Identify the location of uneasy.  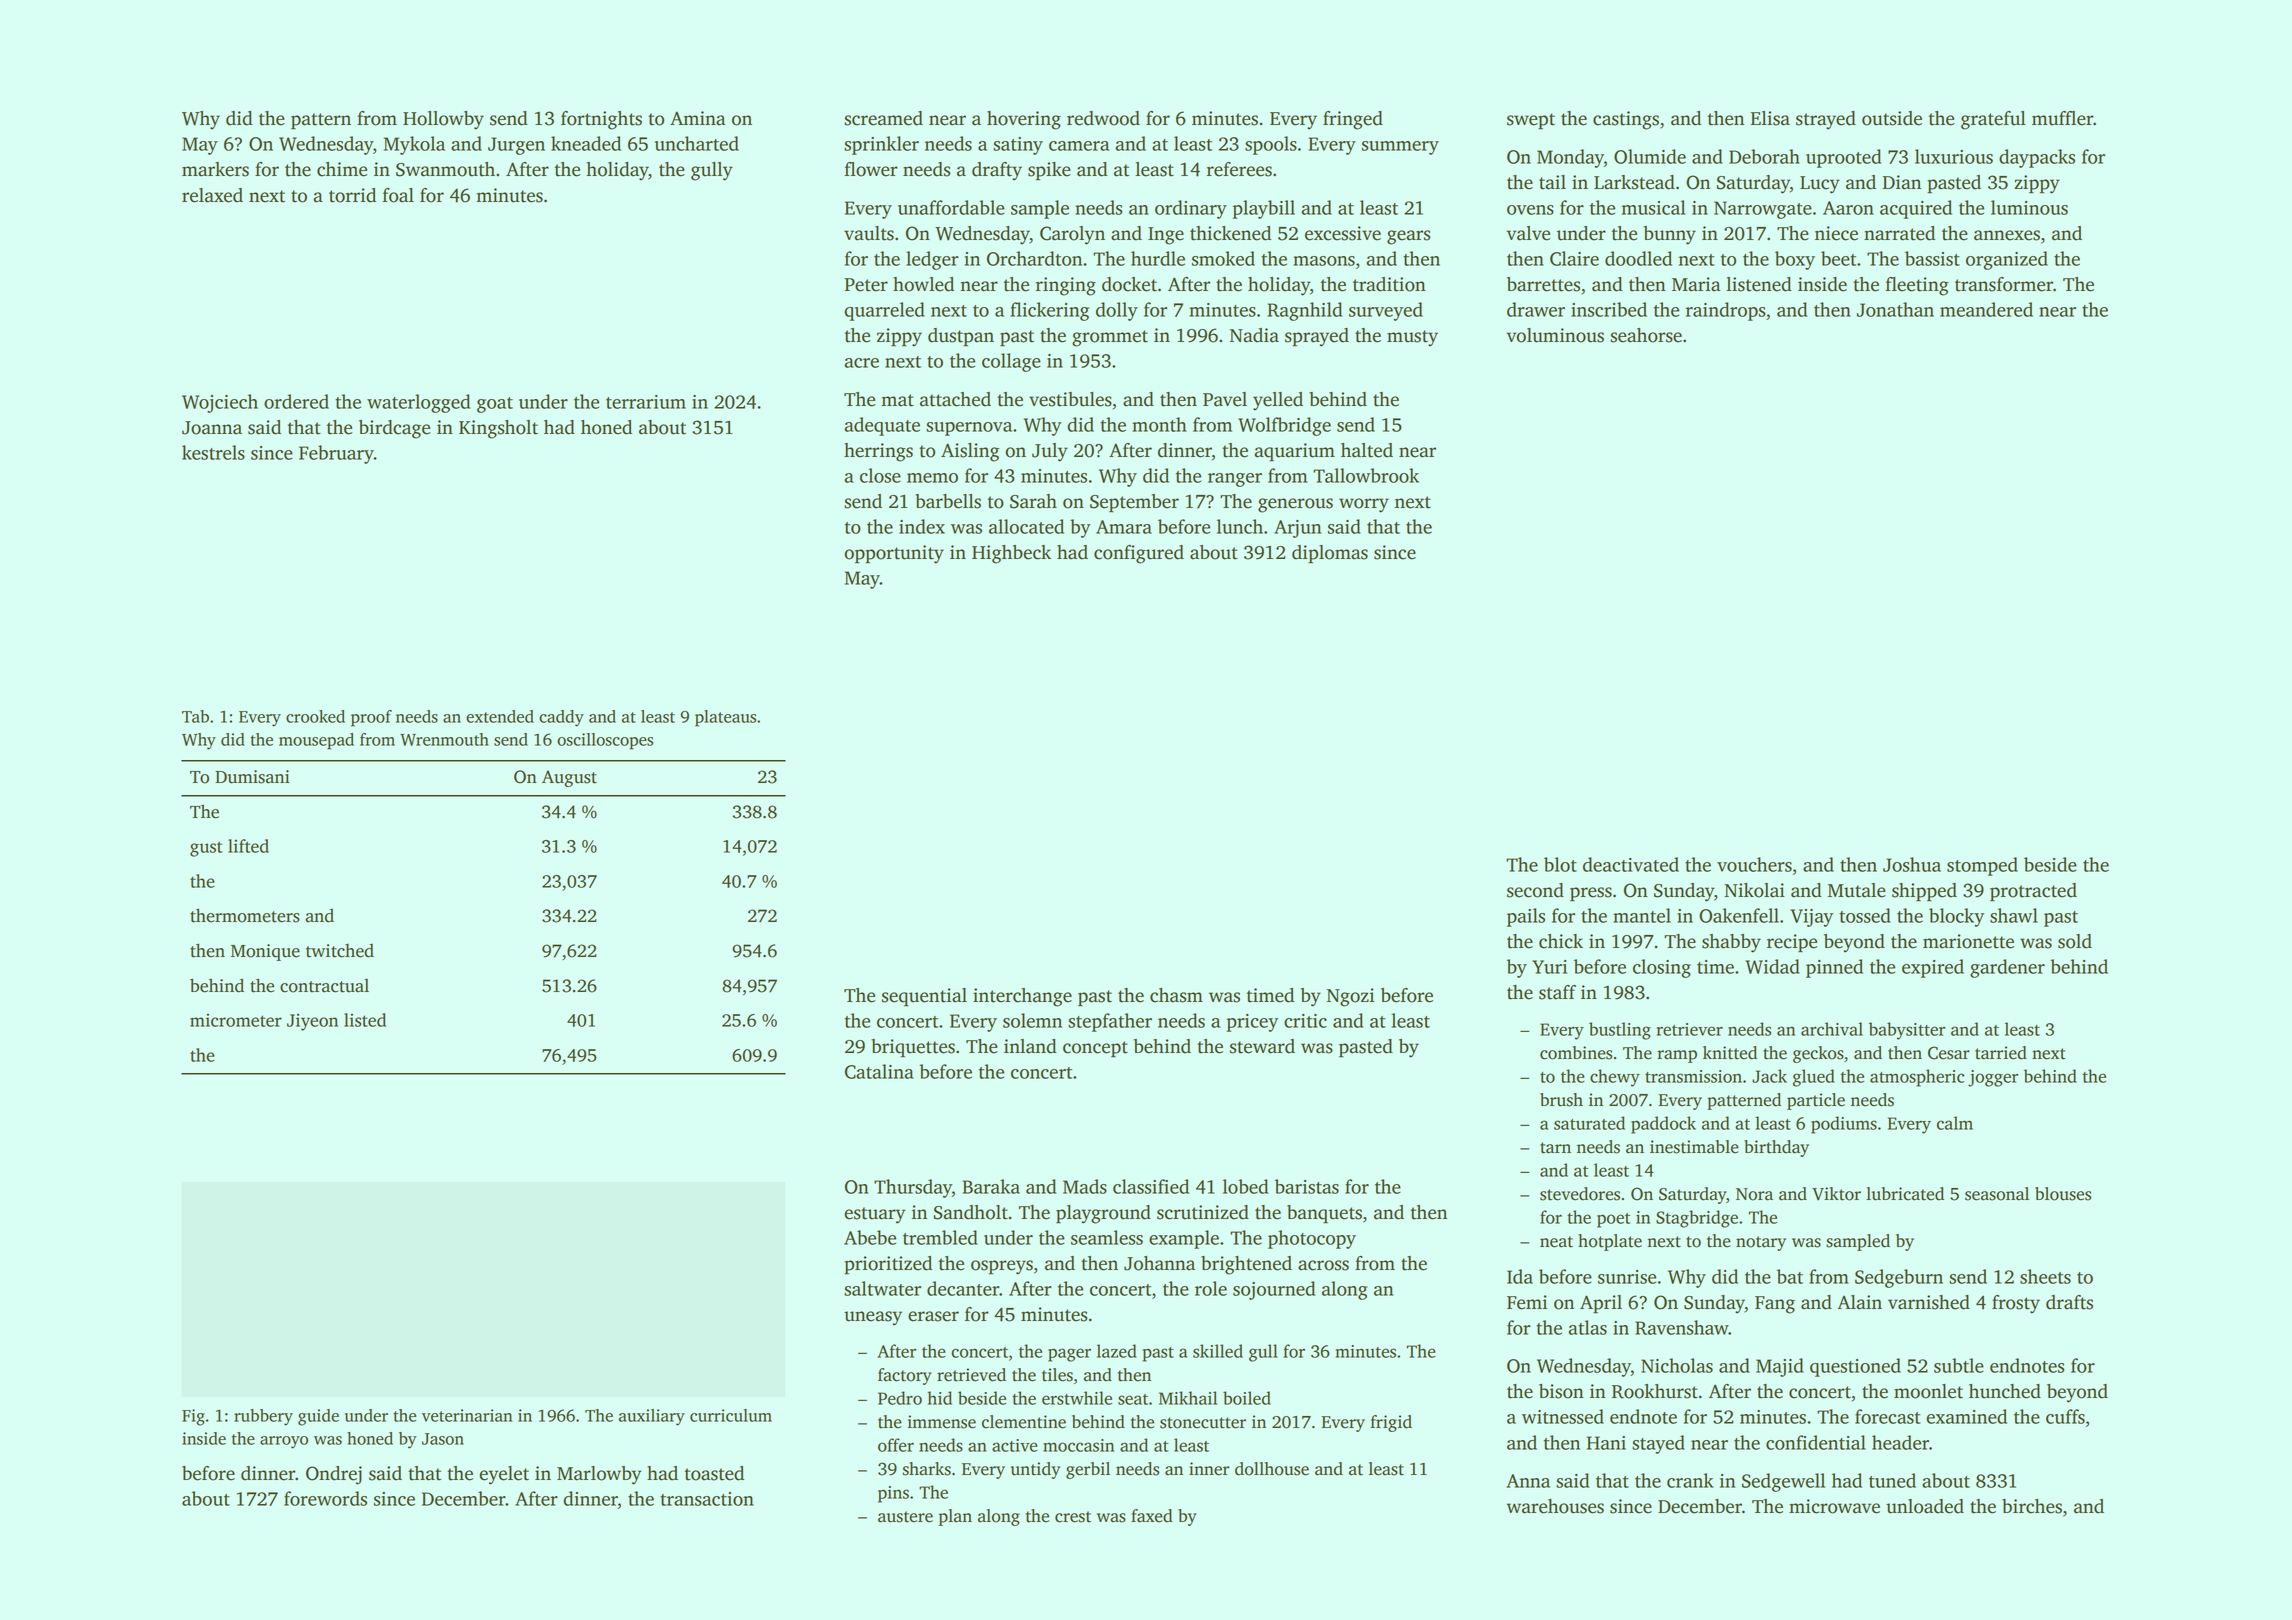
(873, 1318).
